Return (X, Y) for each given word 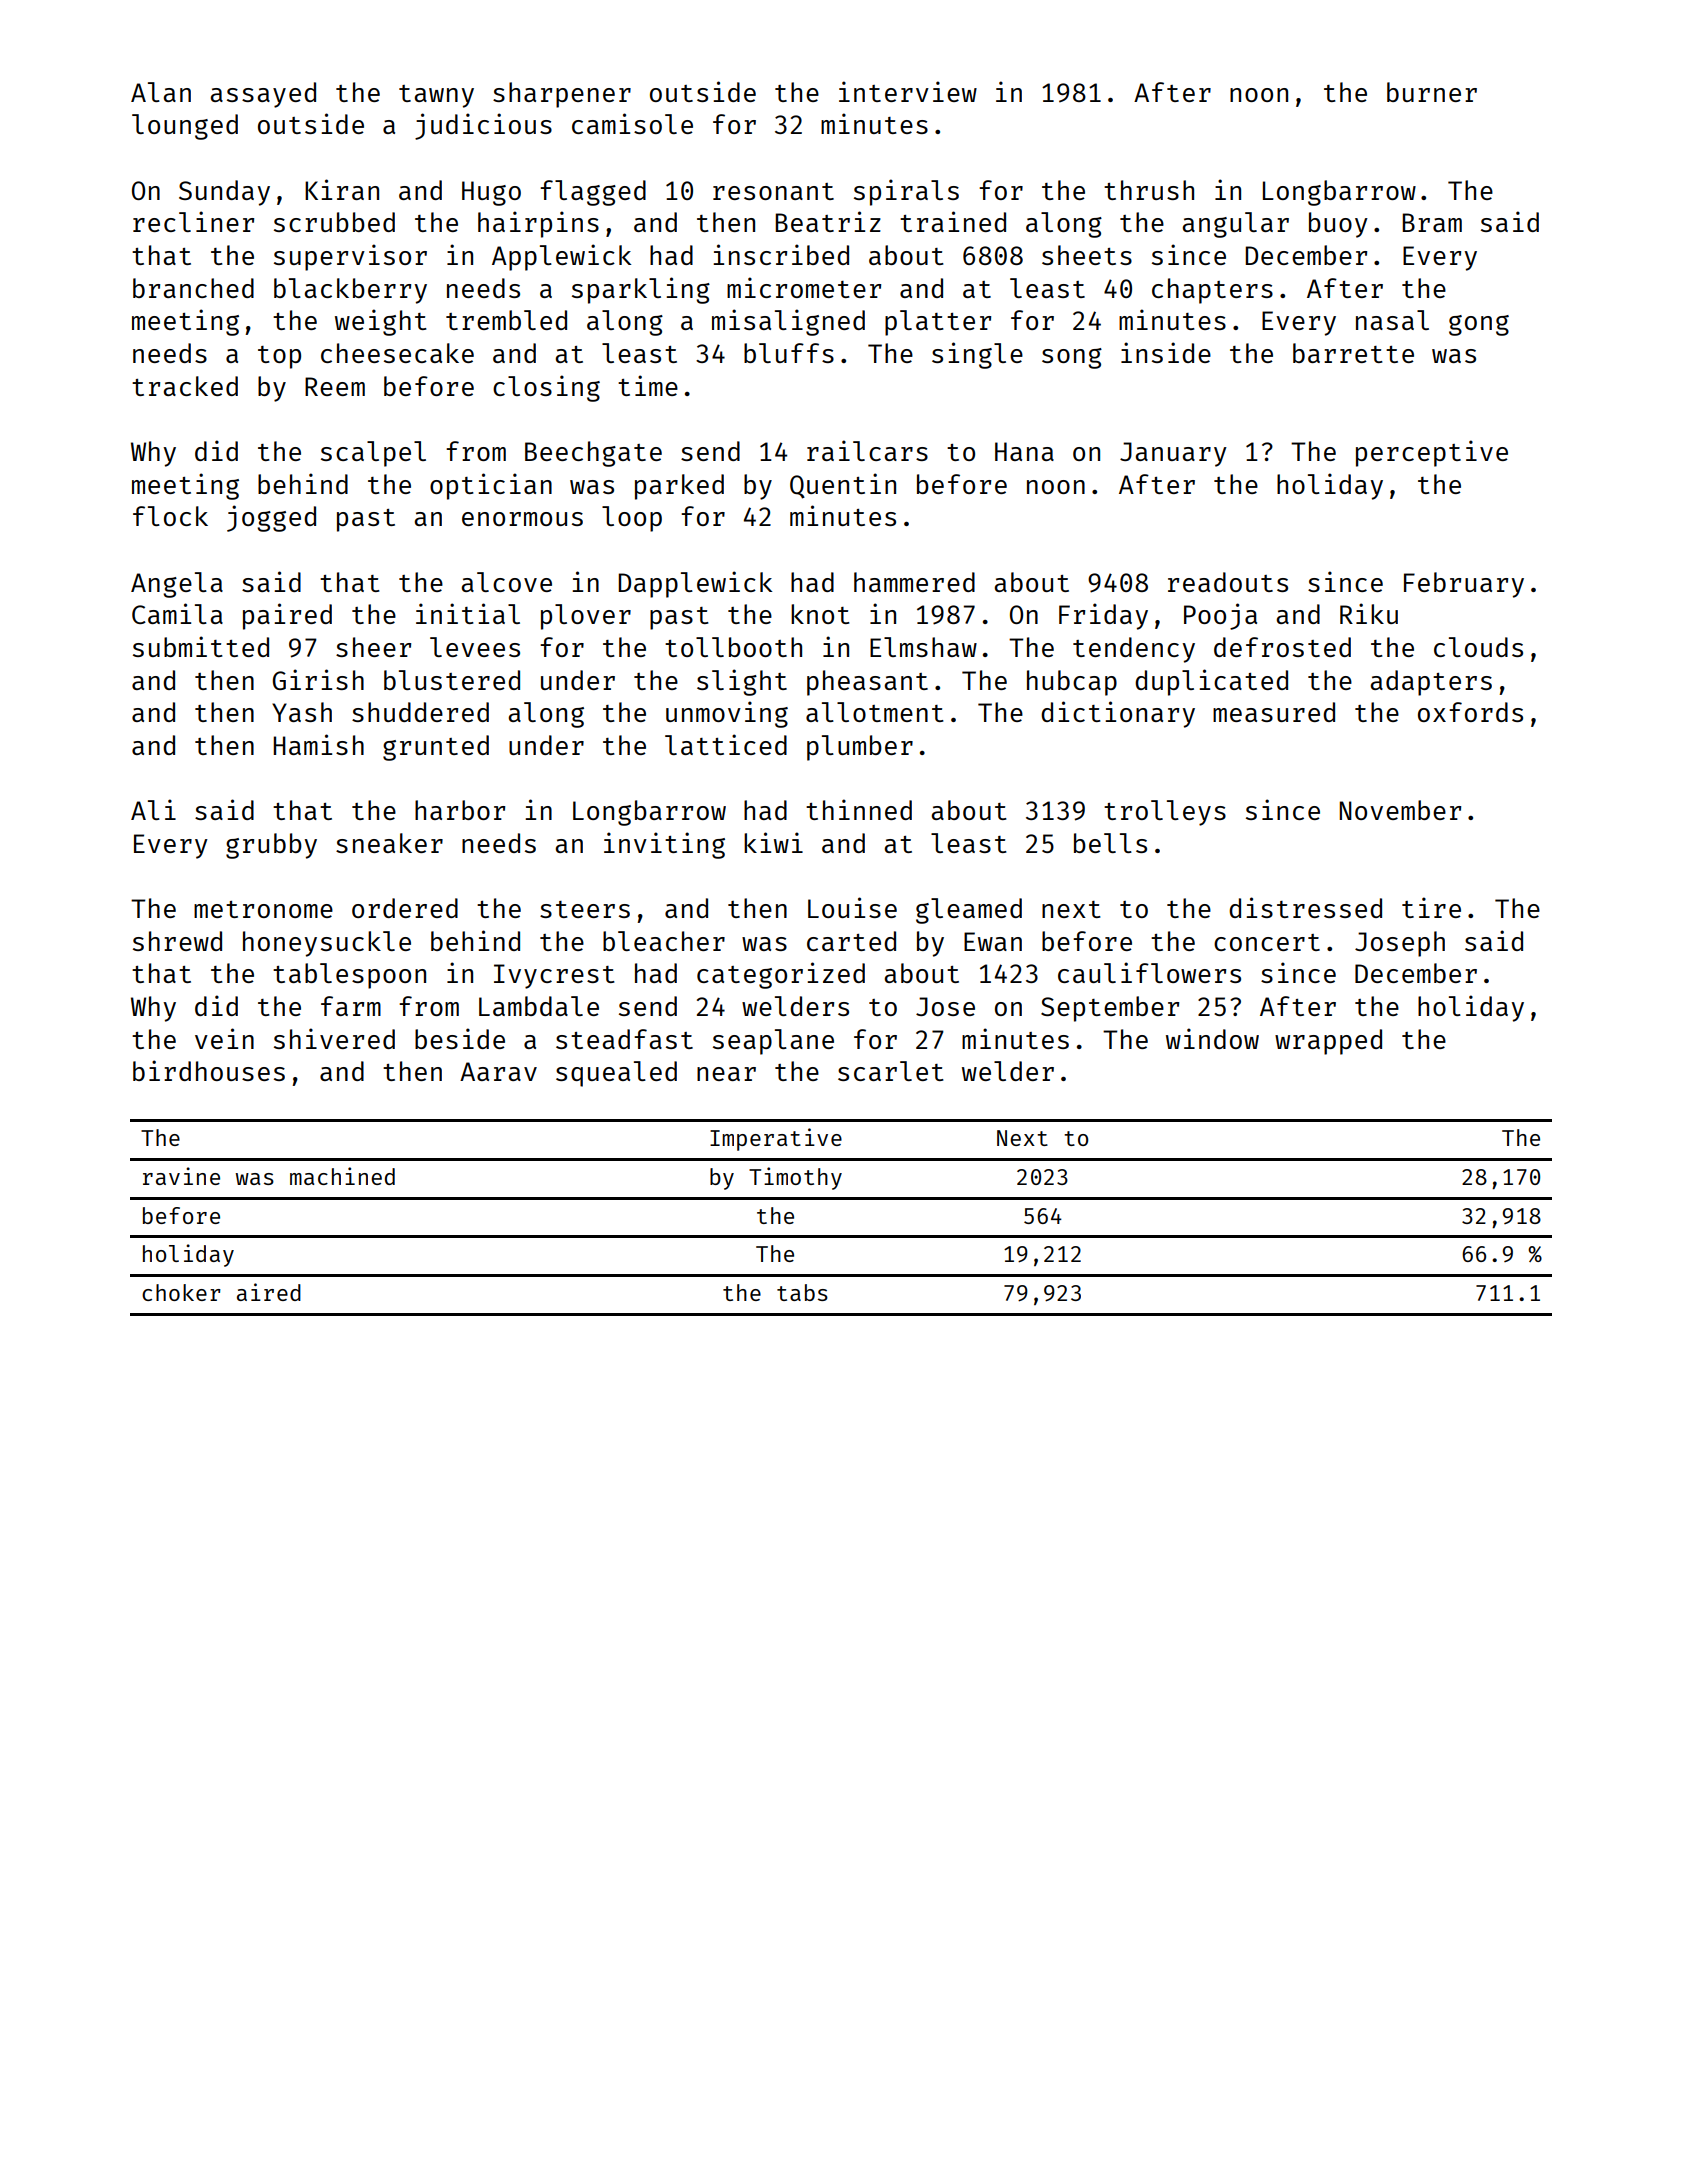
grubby (271, 846)
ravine (181, 1176)
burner (1432, 92)
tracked (185, 386)
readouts (1228, 582)
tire (1431, 907)
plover (586, 617)
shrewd (177, 941)
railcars (867, 450)
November (1400, 810)
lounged (185, 127)
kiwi (773, 842)
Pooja (1220, 616)
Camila (177, 613)
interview (908, 91)
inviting (664, 845)
